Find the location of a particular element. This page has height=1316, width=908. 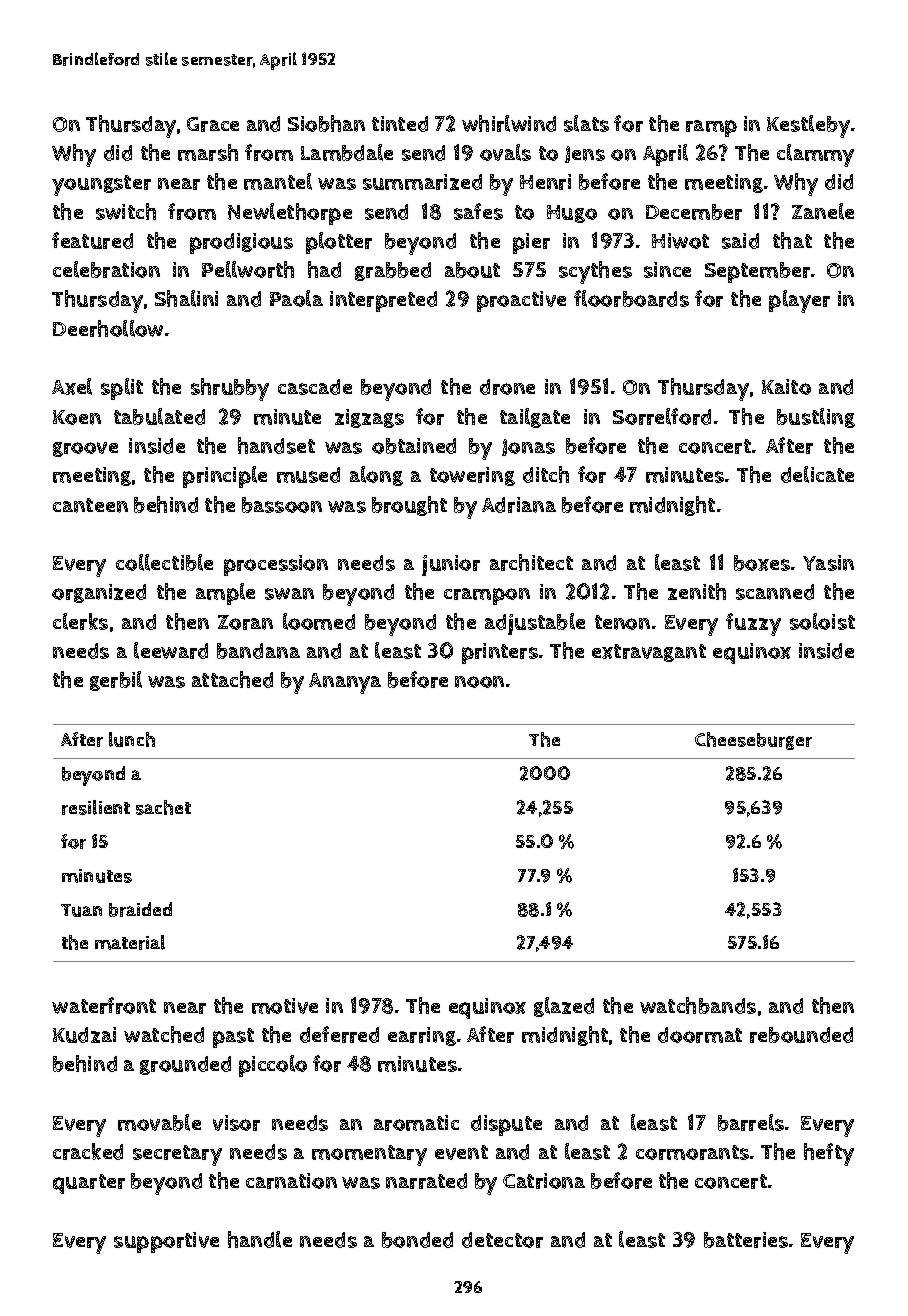

pier is located at coordinates (531, 243).
